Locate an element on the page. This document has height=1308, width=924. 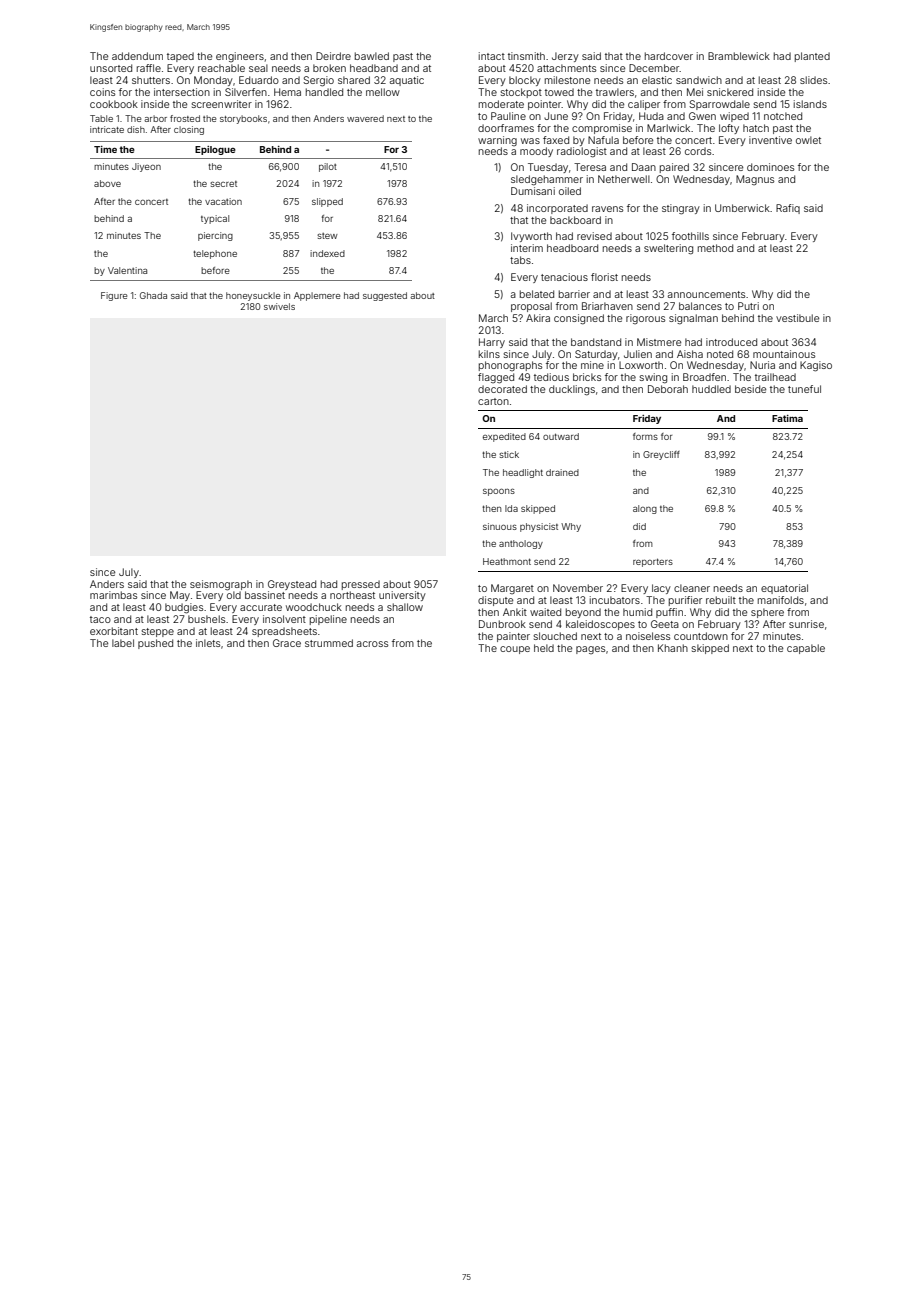
pilot is located at coordinates (328, 167).
